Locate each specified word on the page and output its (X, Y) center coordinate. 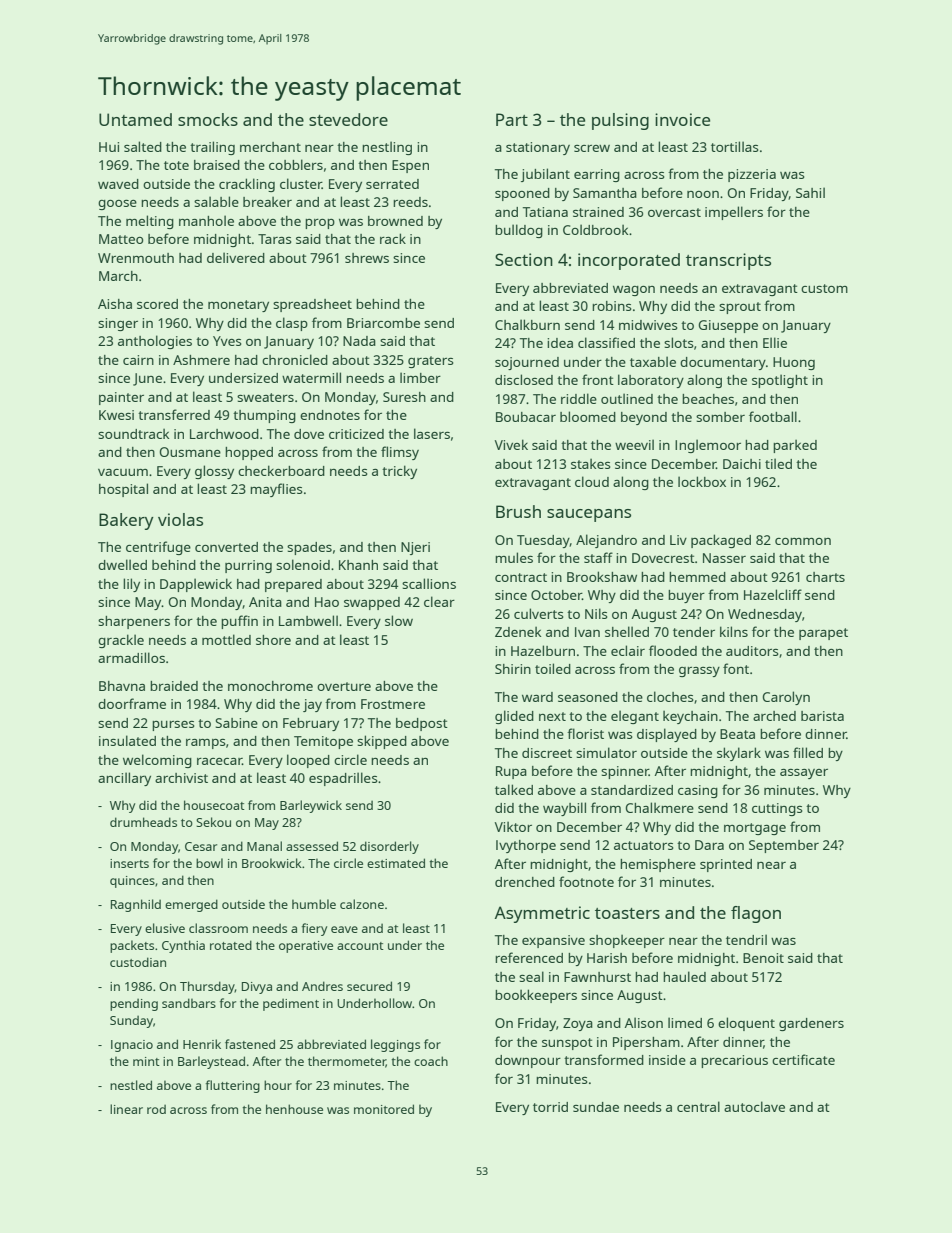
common (803, 541)
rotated (231, 945)
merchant (270, 147)
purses (173, 726)
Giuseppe (728, 326)
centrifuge (158, 548)
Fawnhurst (597, 977)
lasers (432, 433)
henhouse (294, 1109)
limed (685, 1022)
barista (822, 716)
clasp (292, 324)
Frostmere (393, 704)
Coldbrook (595, 229)
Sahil (810, 192)
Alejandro (606, 541)
